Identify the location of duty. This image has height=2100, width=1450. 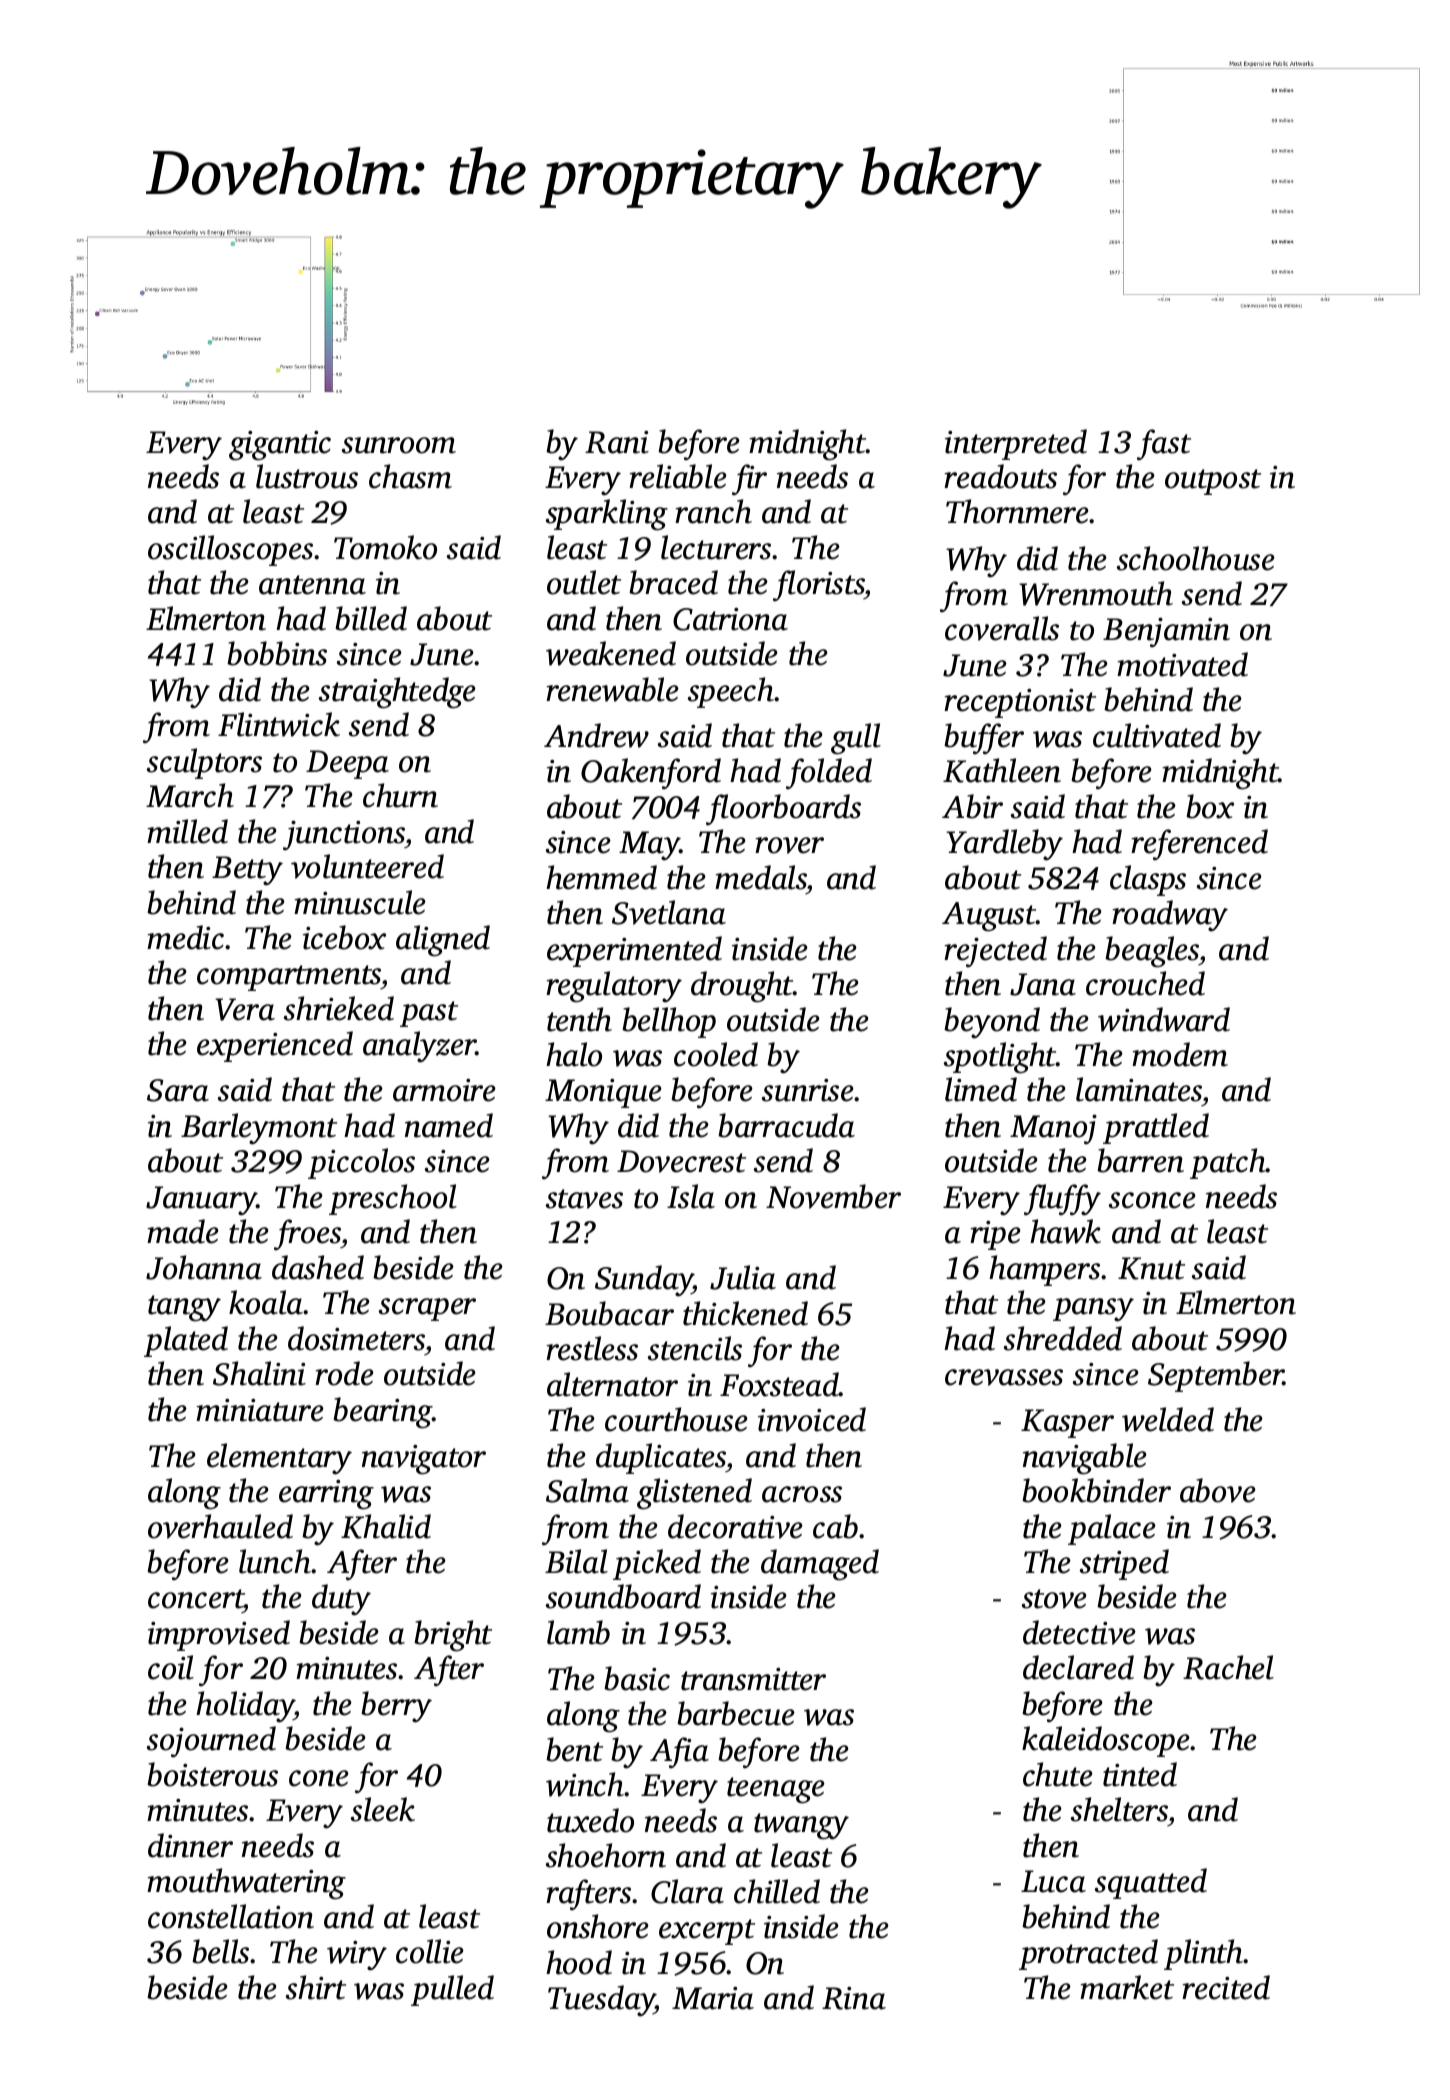
(341, 1600).
